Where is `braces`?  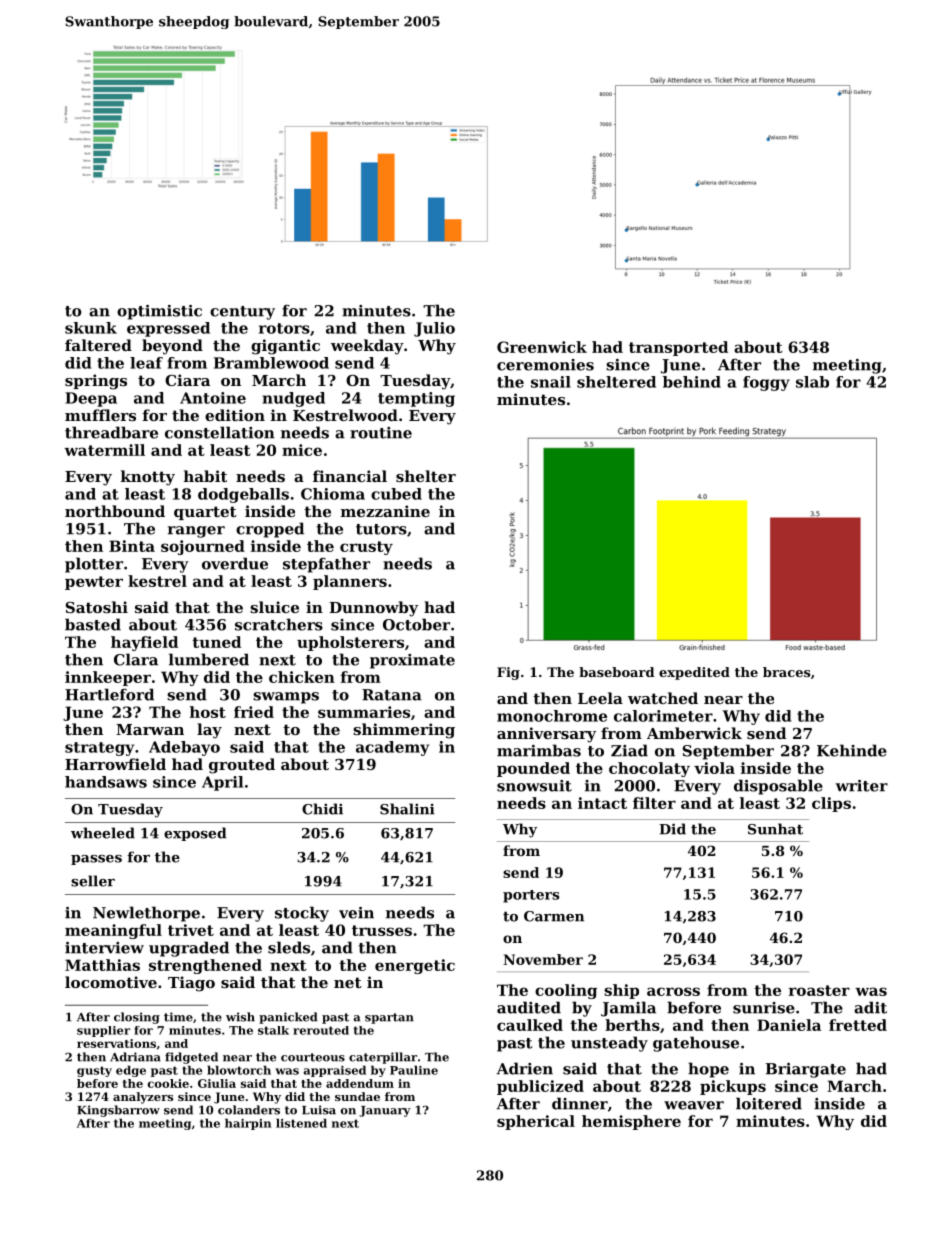 braces is located at coordinates (786, 672).
